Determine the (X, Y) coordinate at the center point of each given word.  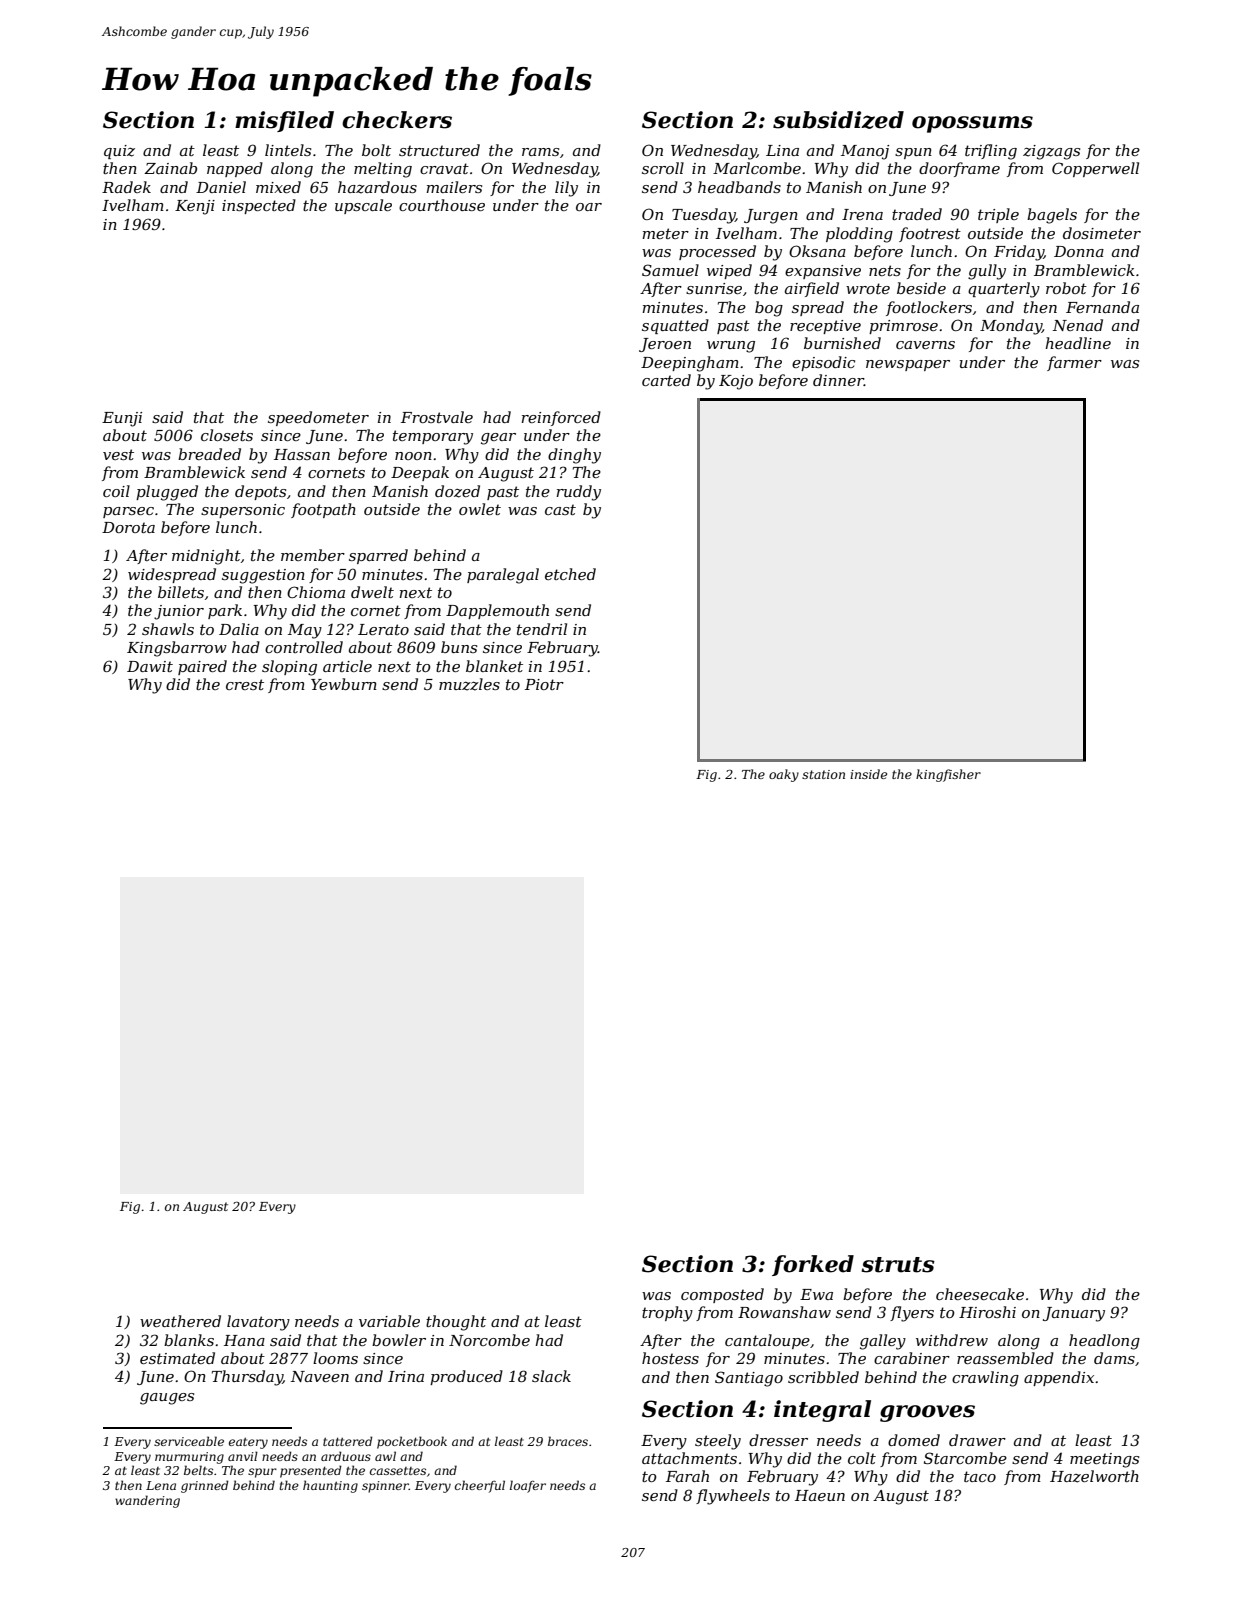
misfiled (284, 121)
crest (245, 684)
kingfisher (948, 775)
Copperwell (1095, 169)
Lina (782, 150)
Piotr (544, 684)
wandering (147, 1501)
